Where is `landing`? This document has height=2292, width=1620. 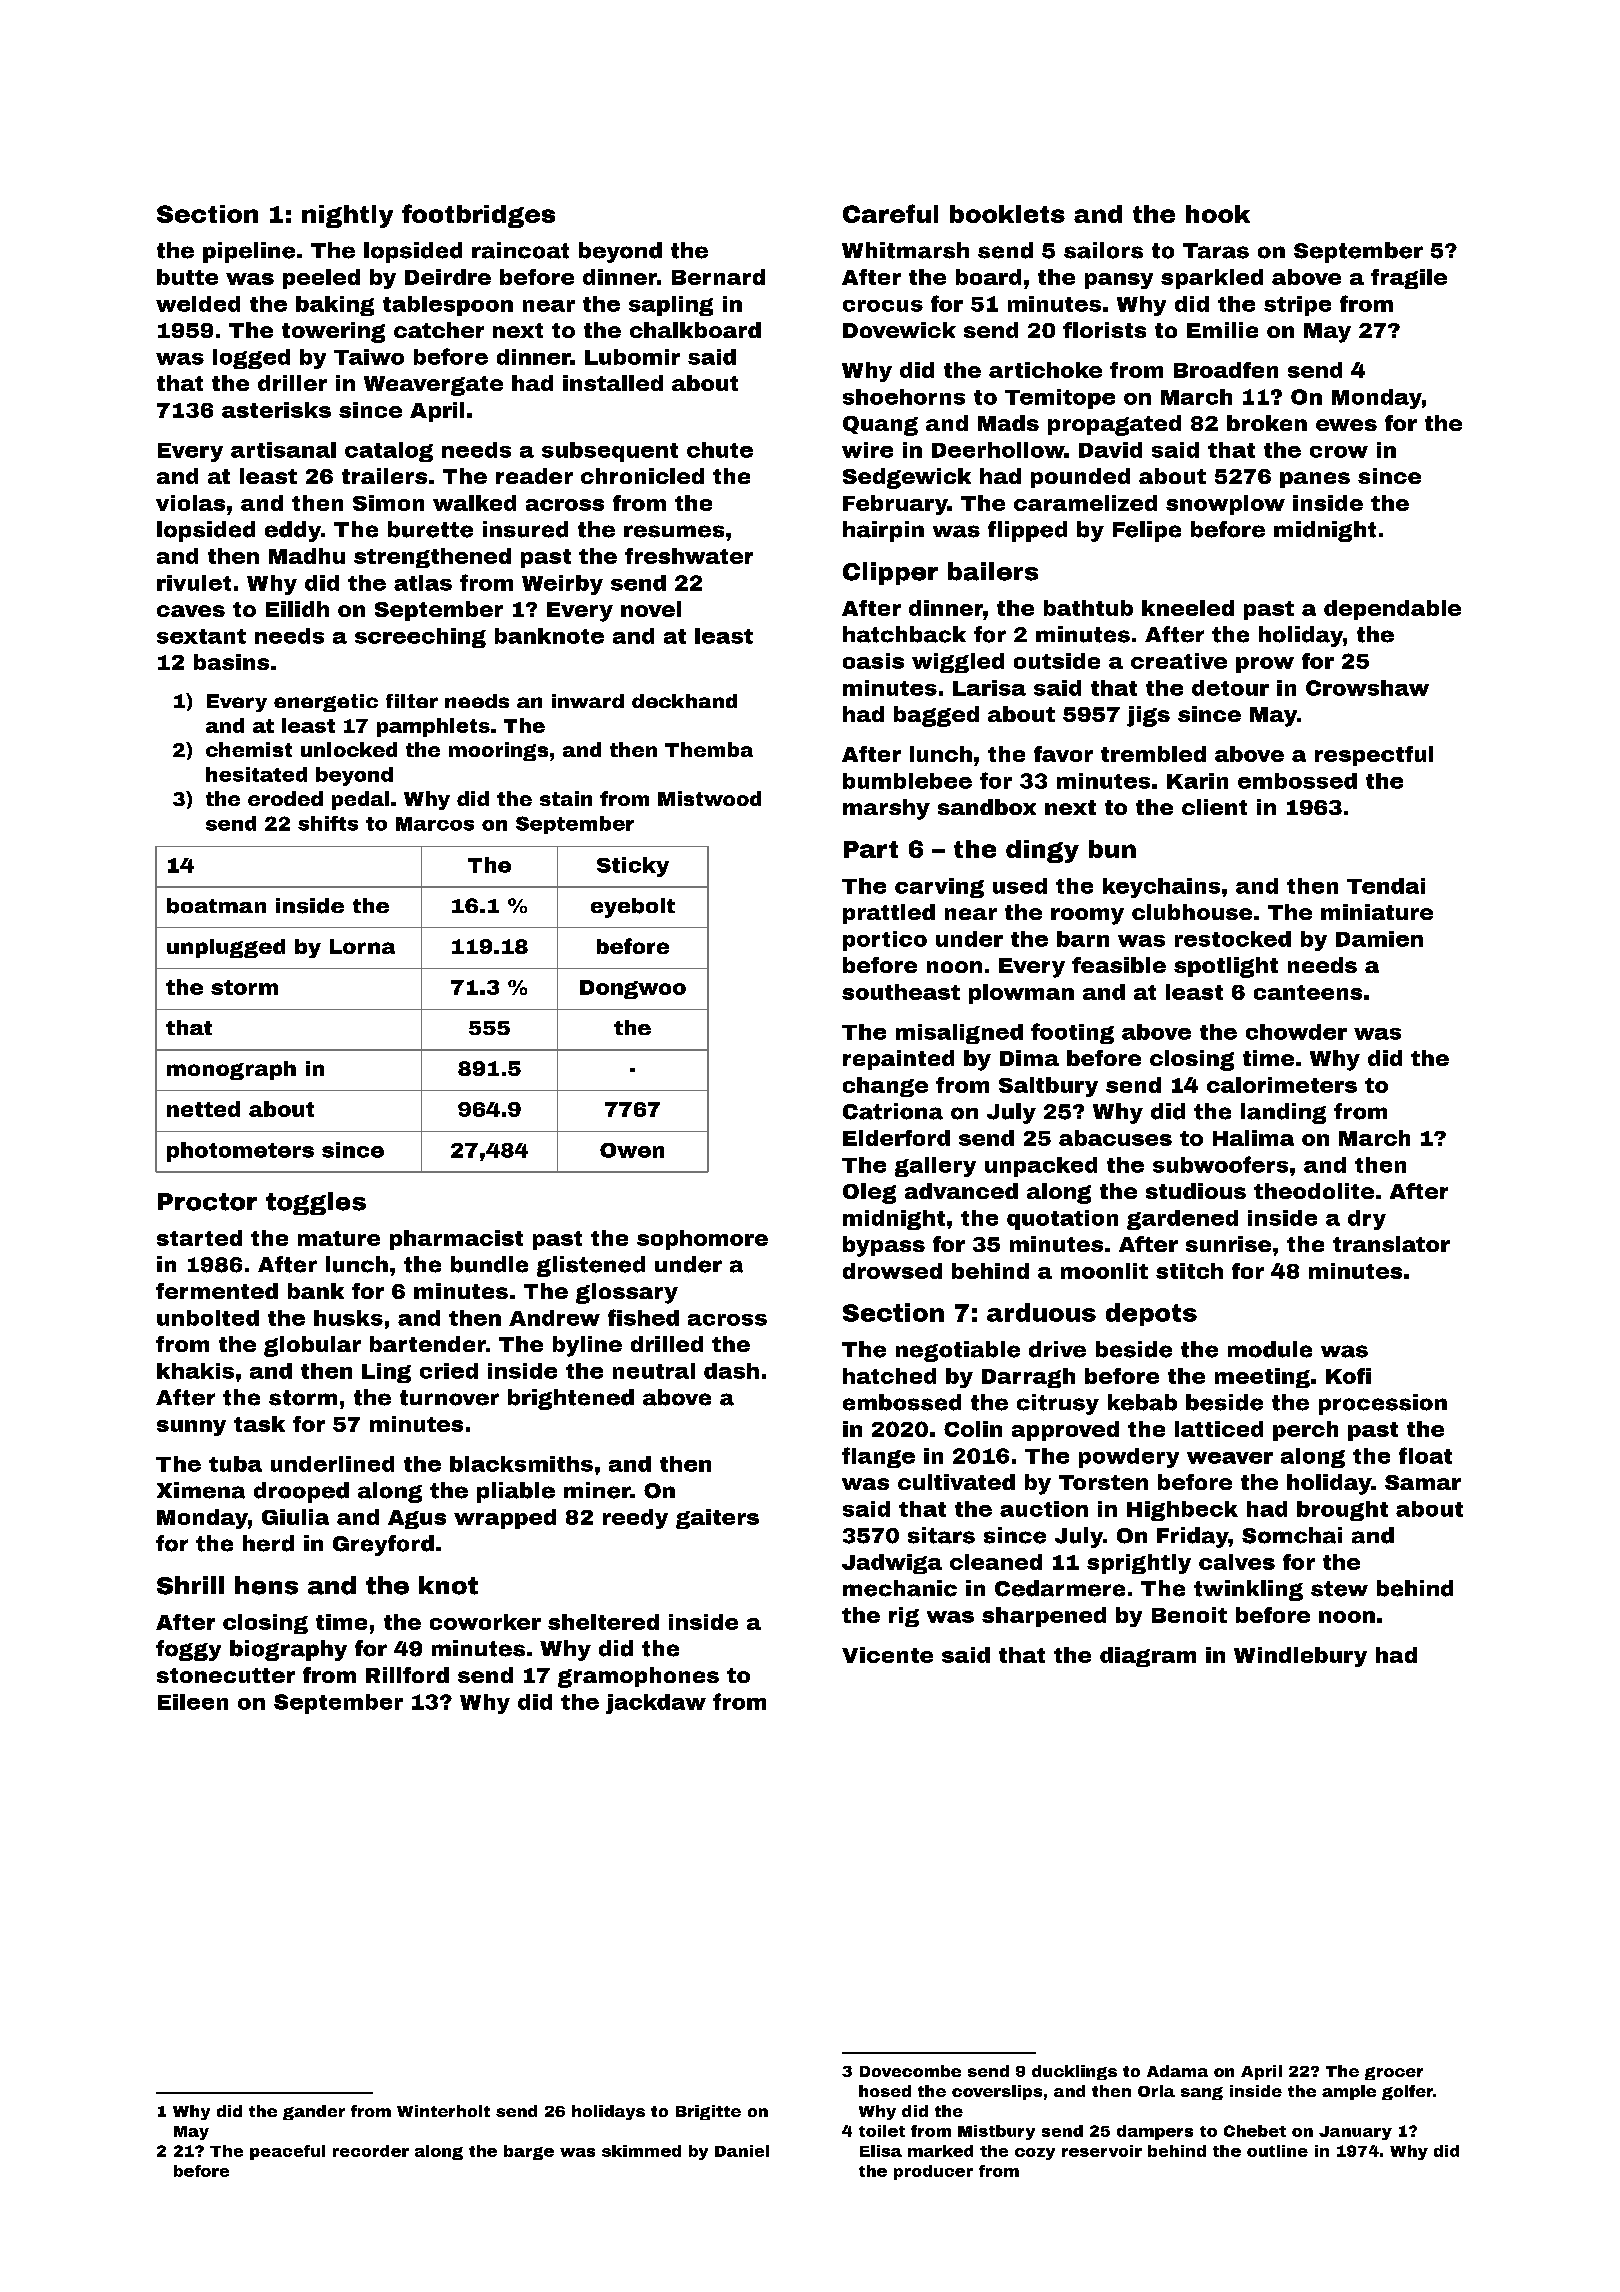
landing is located at coordinates (1283, 1113).
